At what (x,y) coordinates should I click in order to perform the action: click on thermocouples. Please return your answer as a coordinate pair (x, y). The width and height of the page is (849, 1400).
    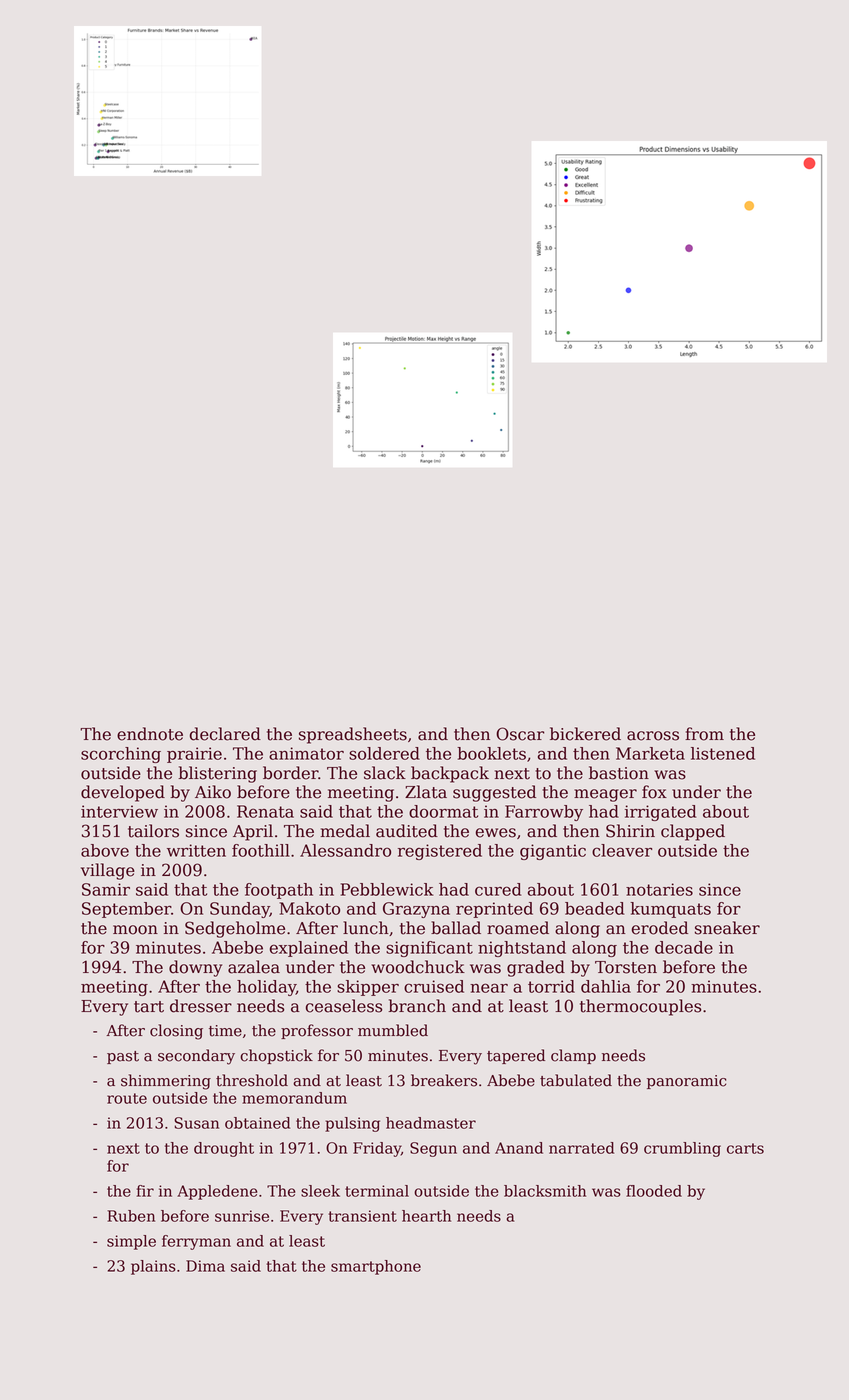
    Looking at the image, I should click on (640, 1007).
